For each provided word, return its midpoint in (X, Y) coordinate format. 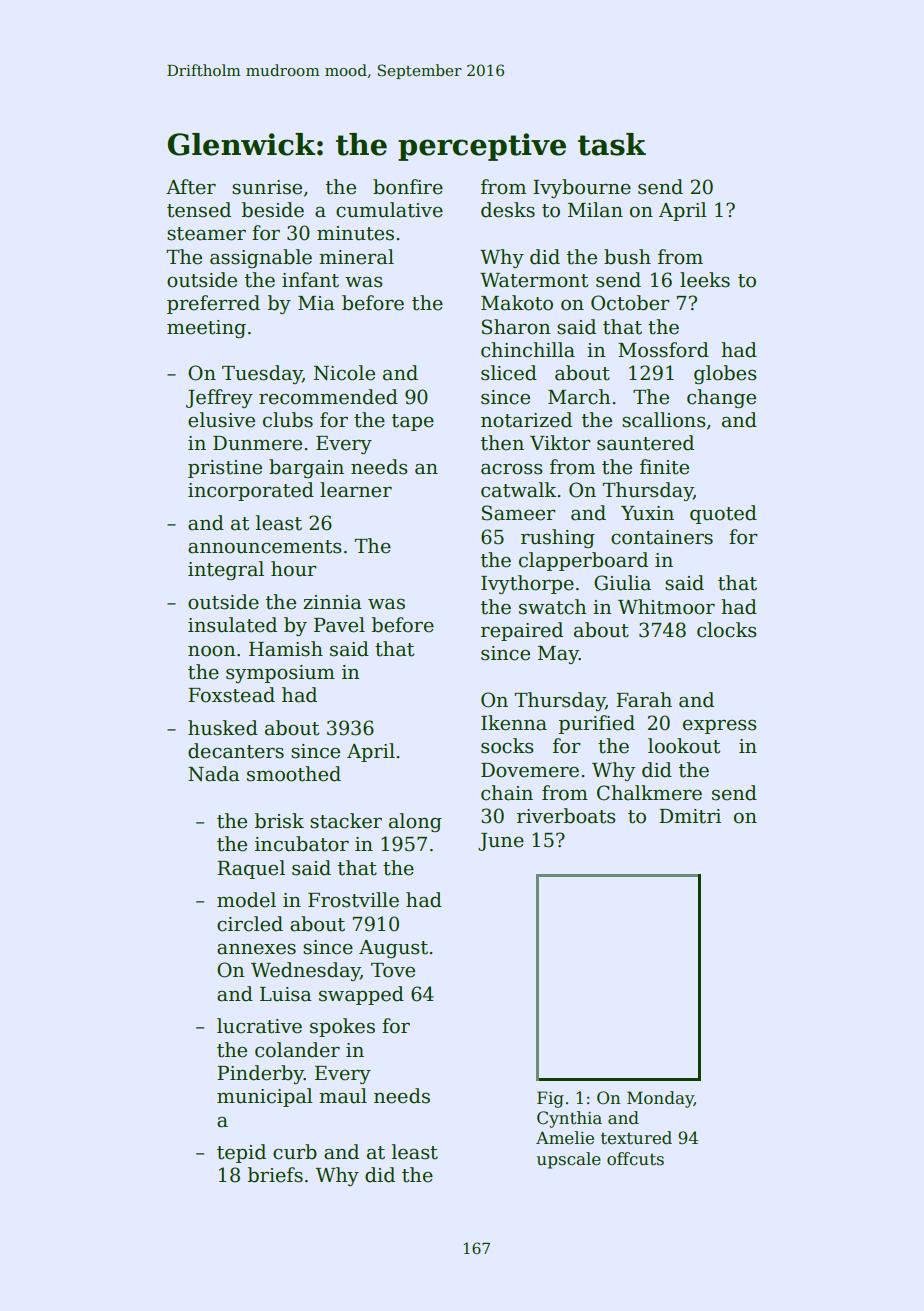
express (720, 727)
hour (294, 569)
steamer (206, 234)
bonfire (408, 187)
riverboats (566, 816)
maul (343, 1096)
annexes (256, 949)
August (393, 949)
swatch (552, 607)
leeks (705, 280)
